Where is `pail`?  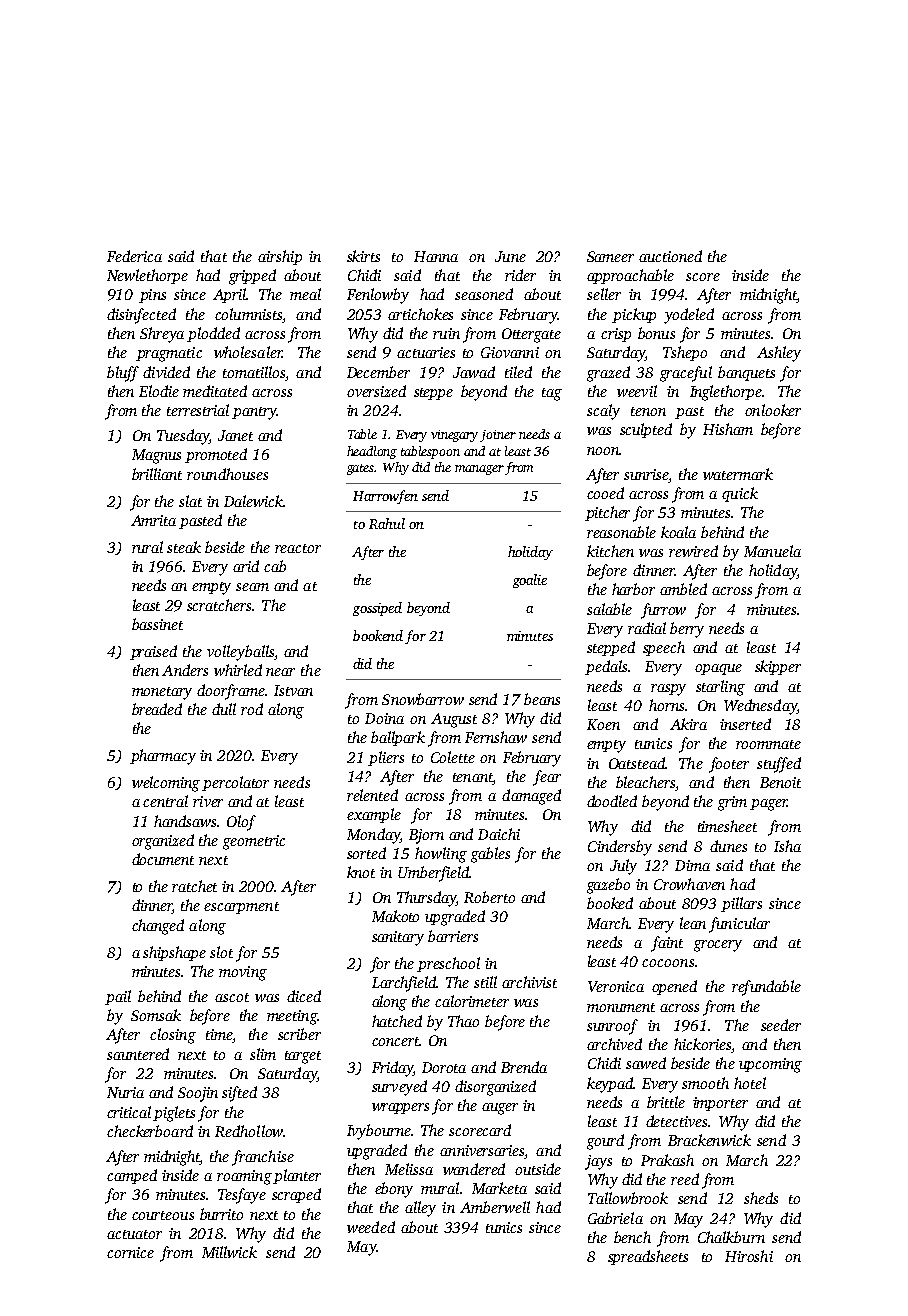
pail is located at coordinates (118, 997).
